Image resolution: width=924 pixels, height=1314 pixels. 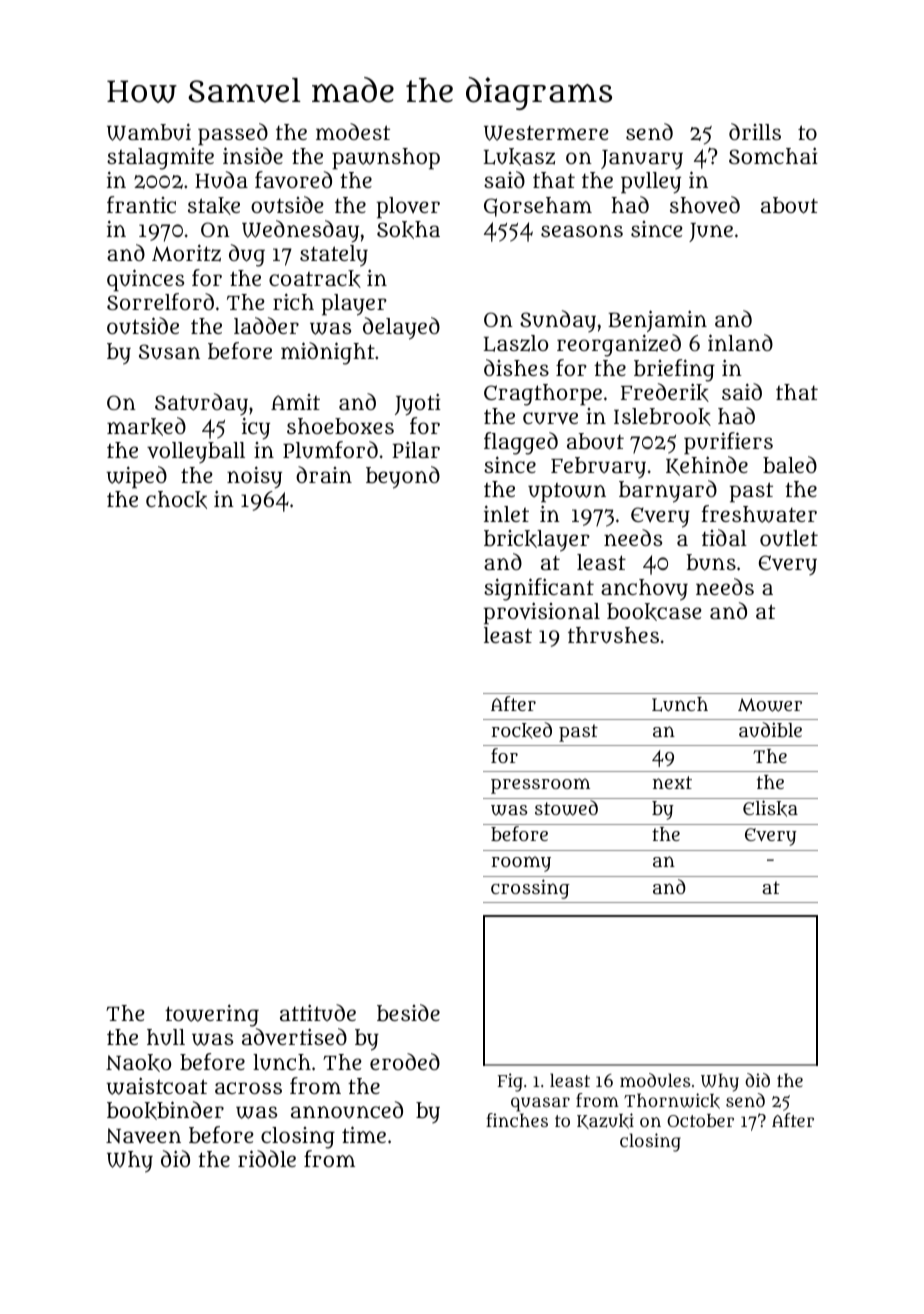 What do you see at coordinates (149, 132) in the document?
I see `Wambui` at bounding box center [149, 132].
